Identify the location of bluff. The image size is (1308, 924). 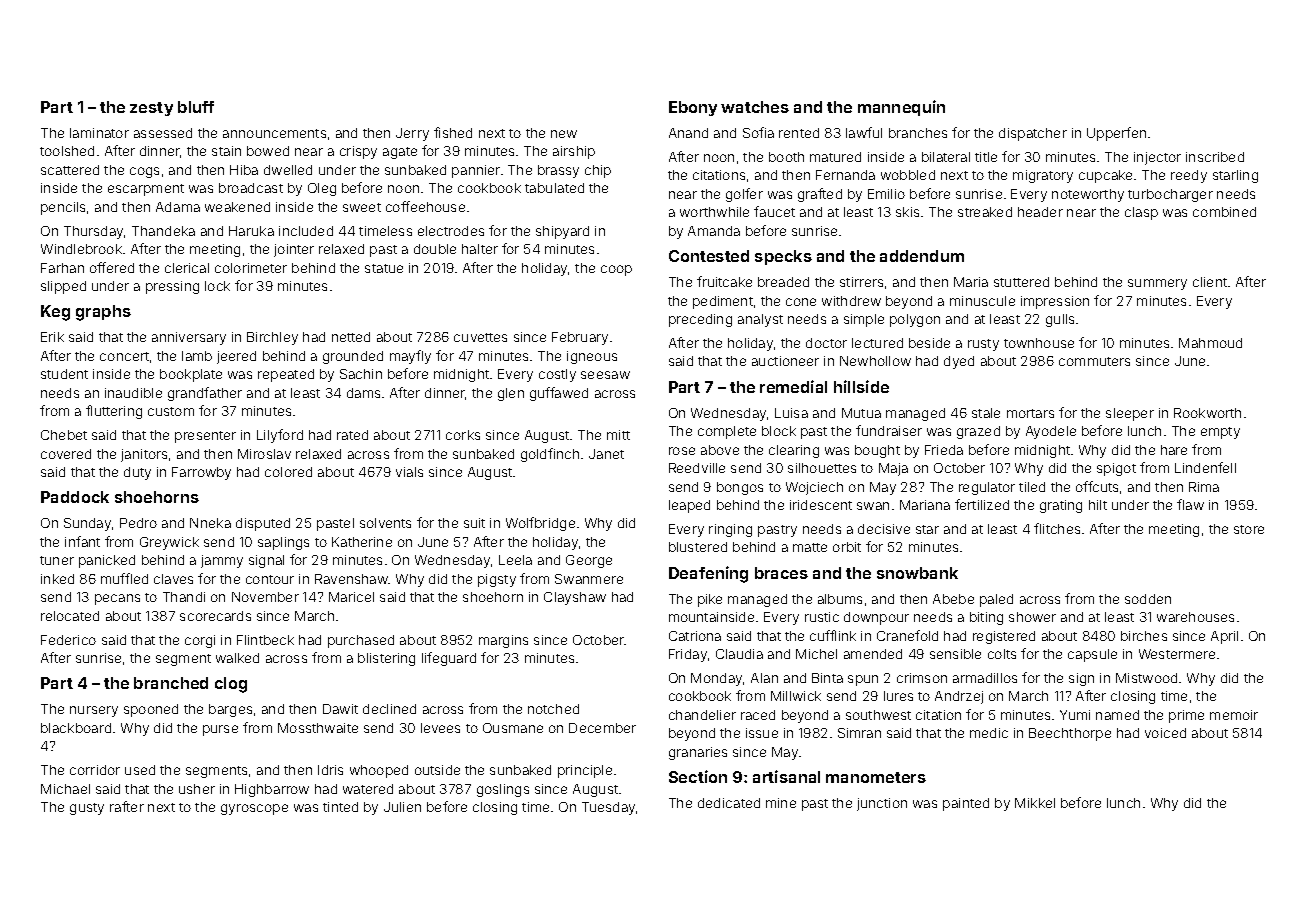
(196, 107).
